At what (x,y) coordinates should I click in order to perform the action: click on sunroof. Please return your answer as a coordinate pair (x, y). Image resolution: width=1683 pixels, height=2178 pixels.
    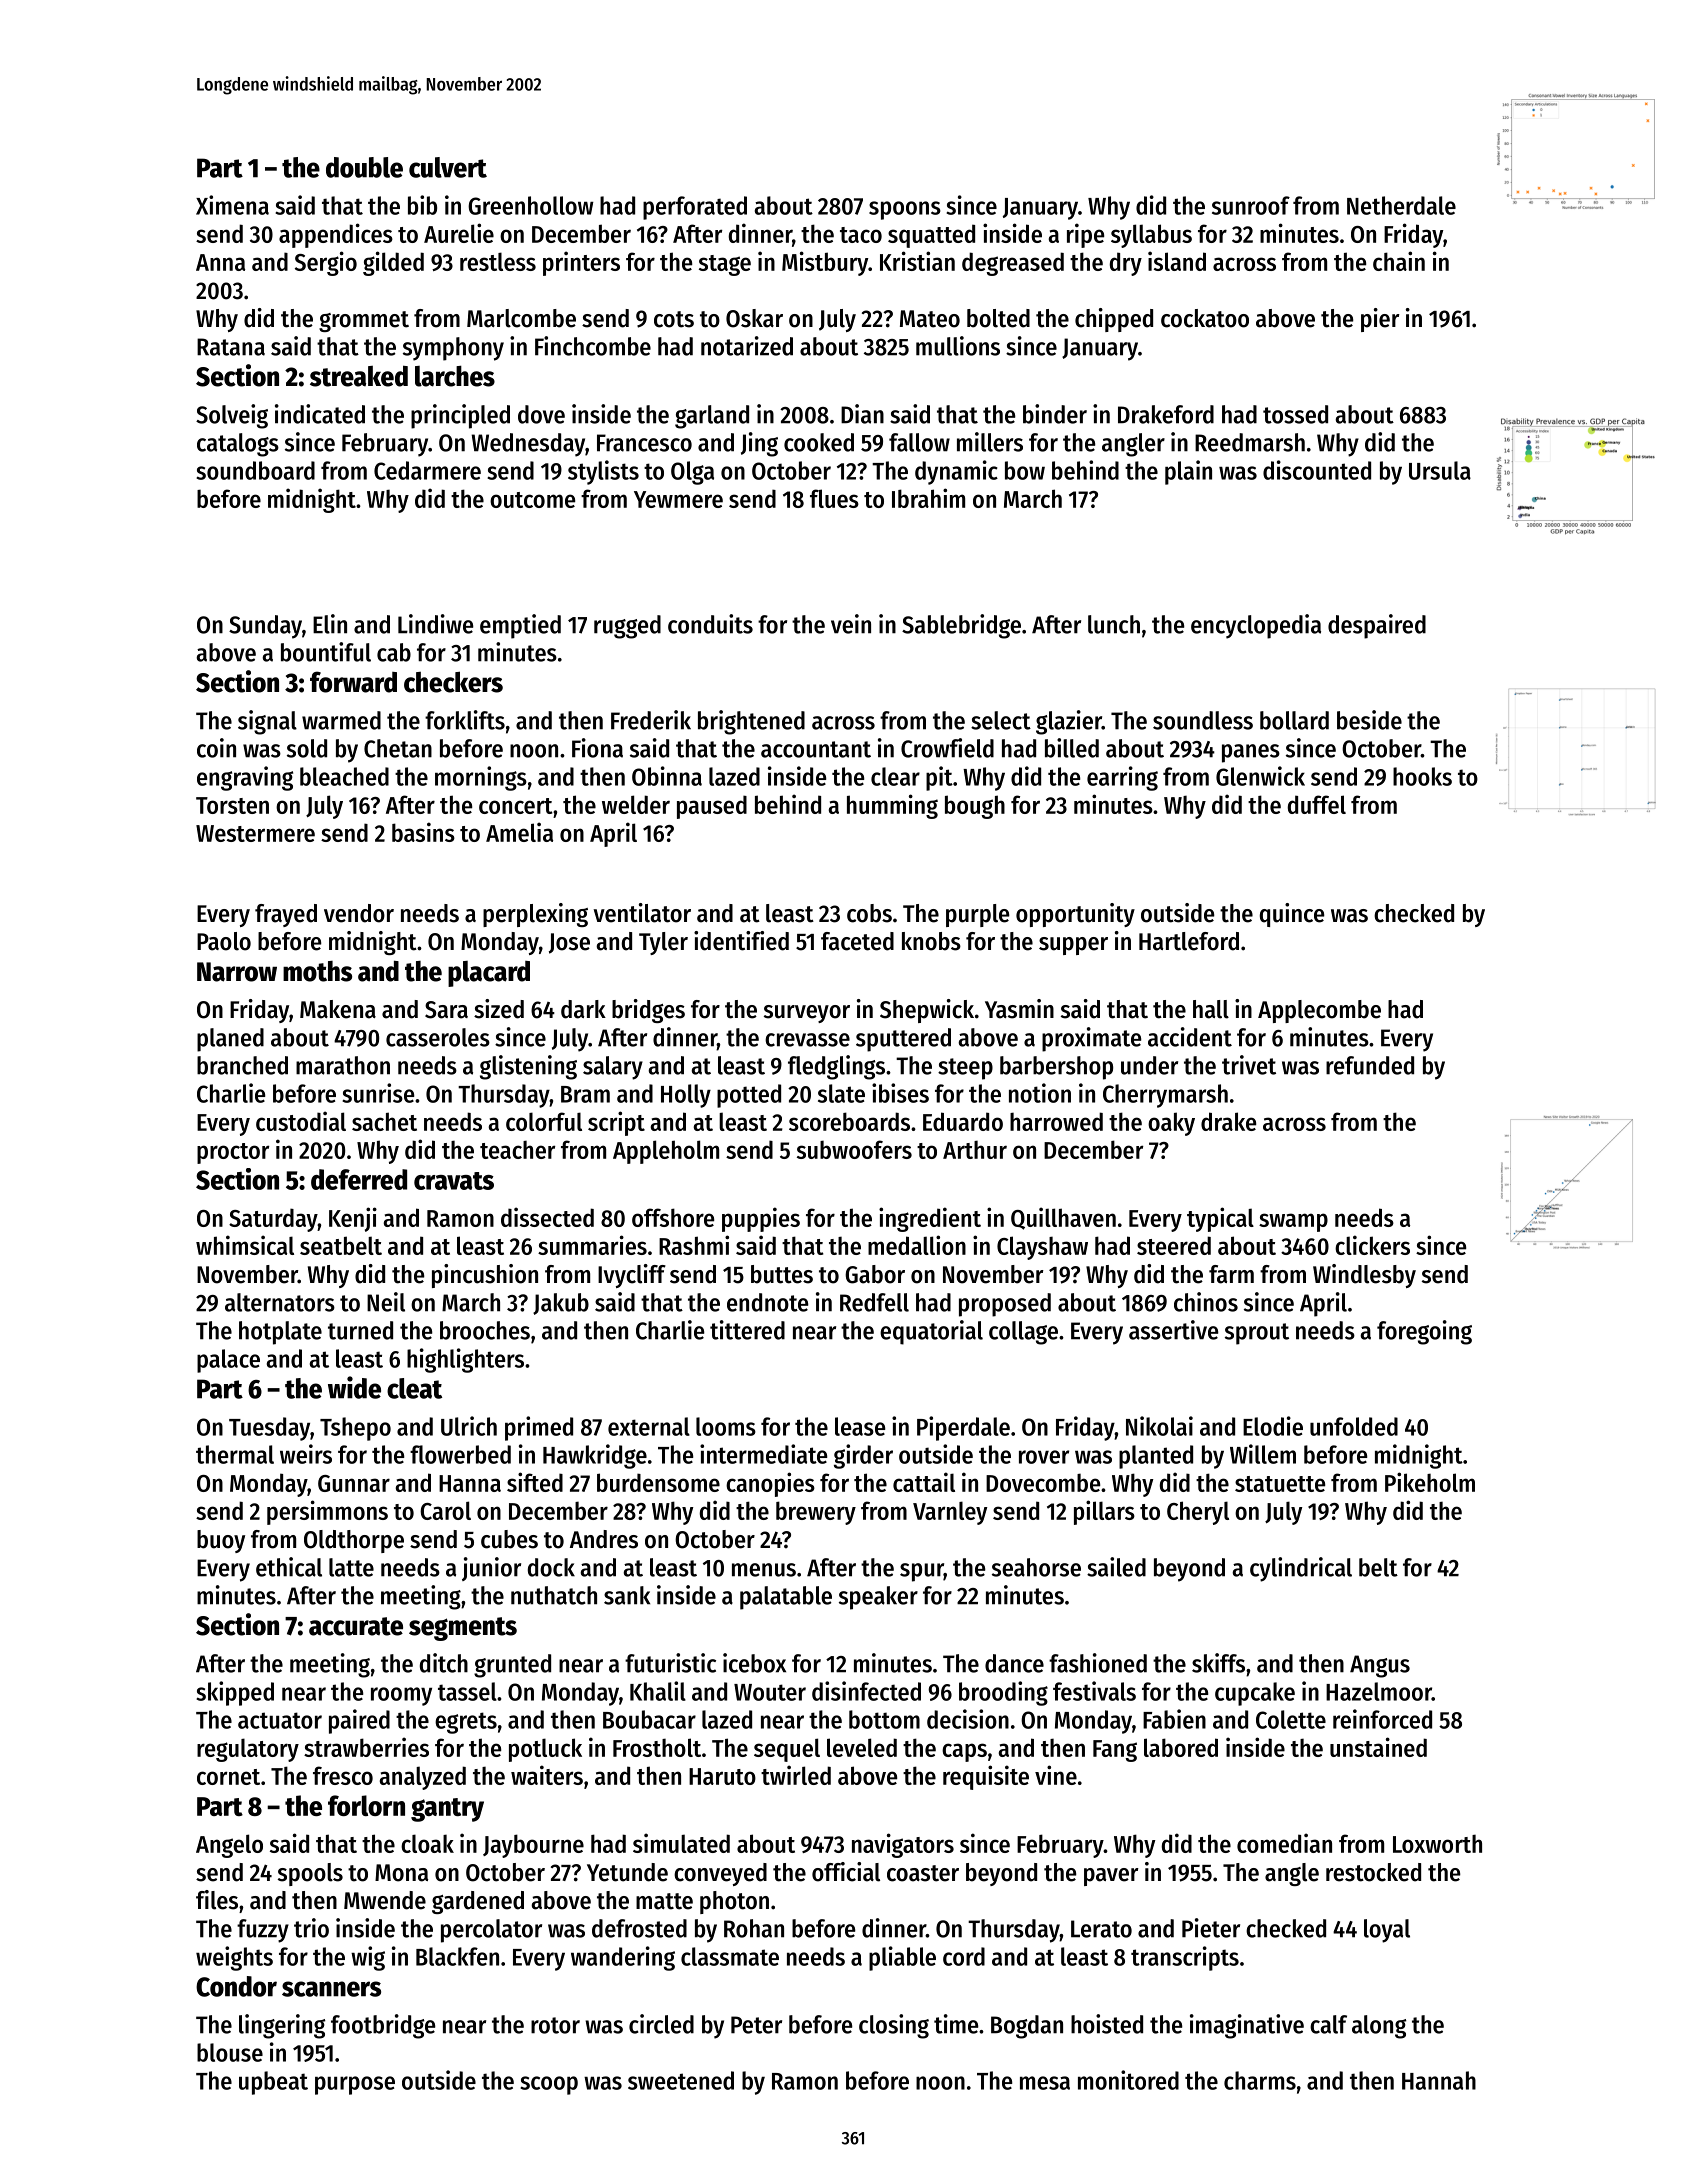
    Looking at the image, I should click on (1251, 205).
